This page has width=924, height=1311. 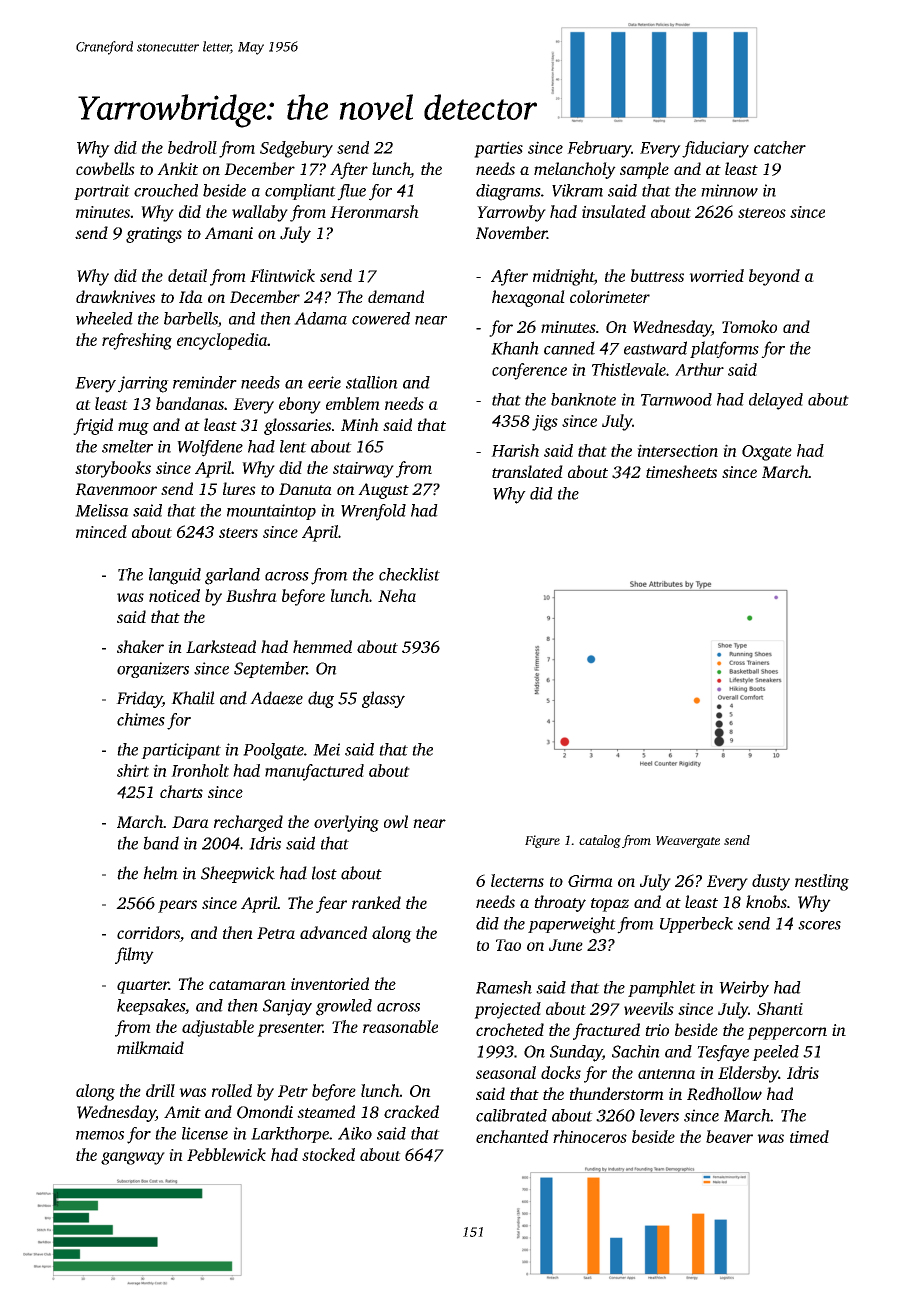 I want to click on glassy, so click(x=383, y=699).
